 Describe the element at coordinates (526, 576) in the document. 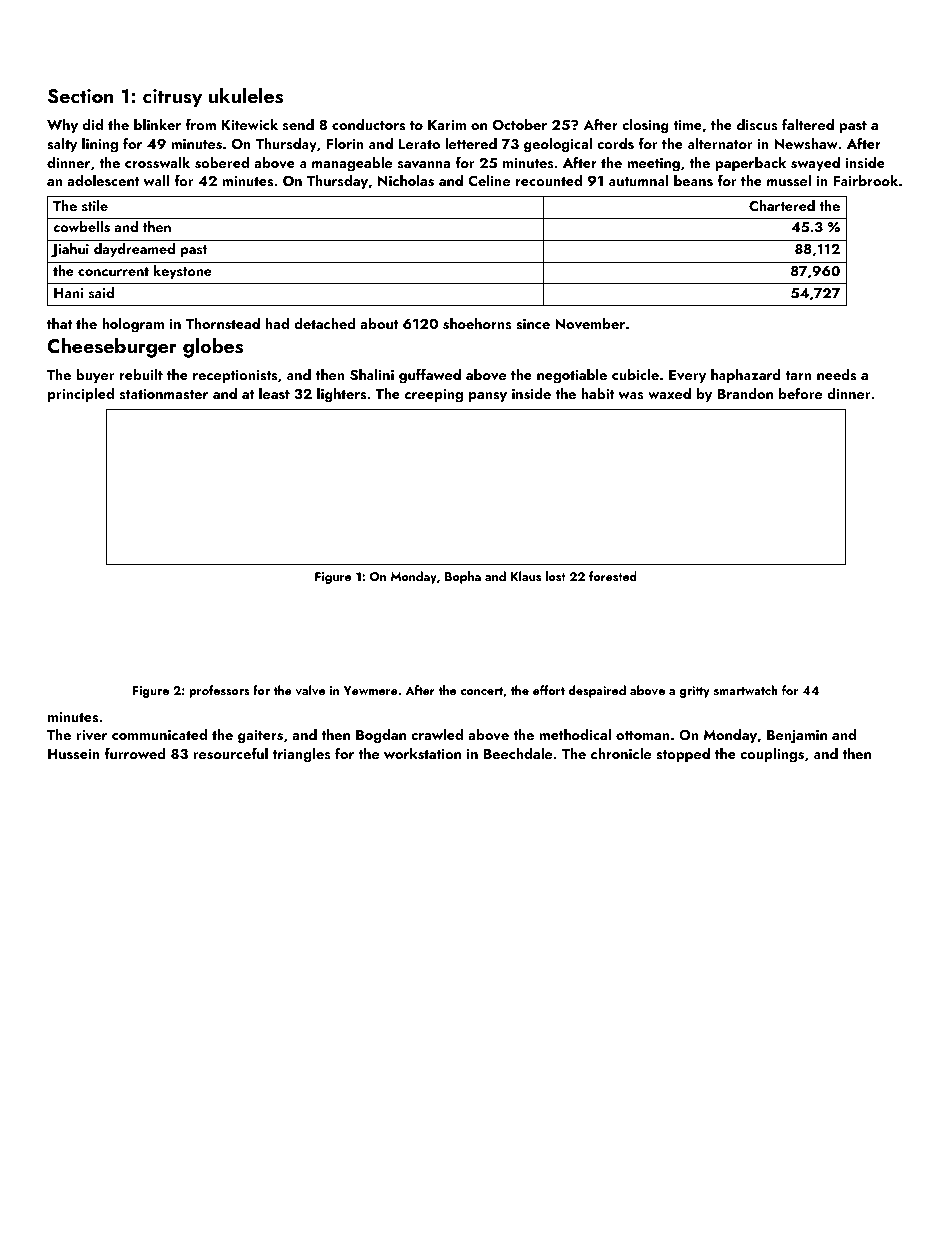

I see `Klaus` at that location.
